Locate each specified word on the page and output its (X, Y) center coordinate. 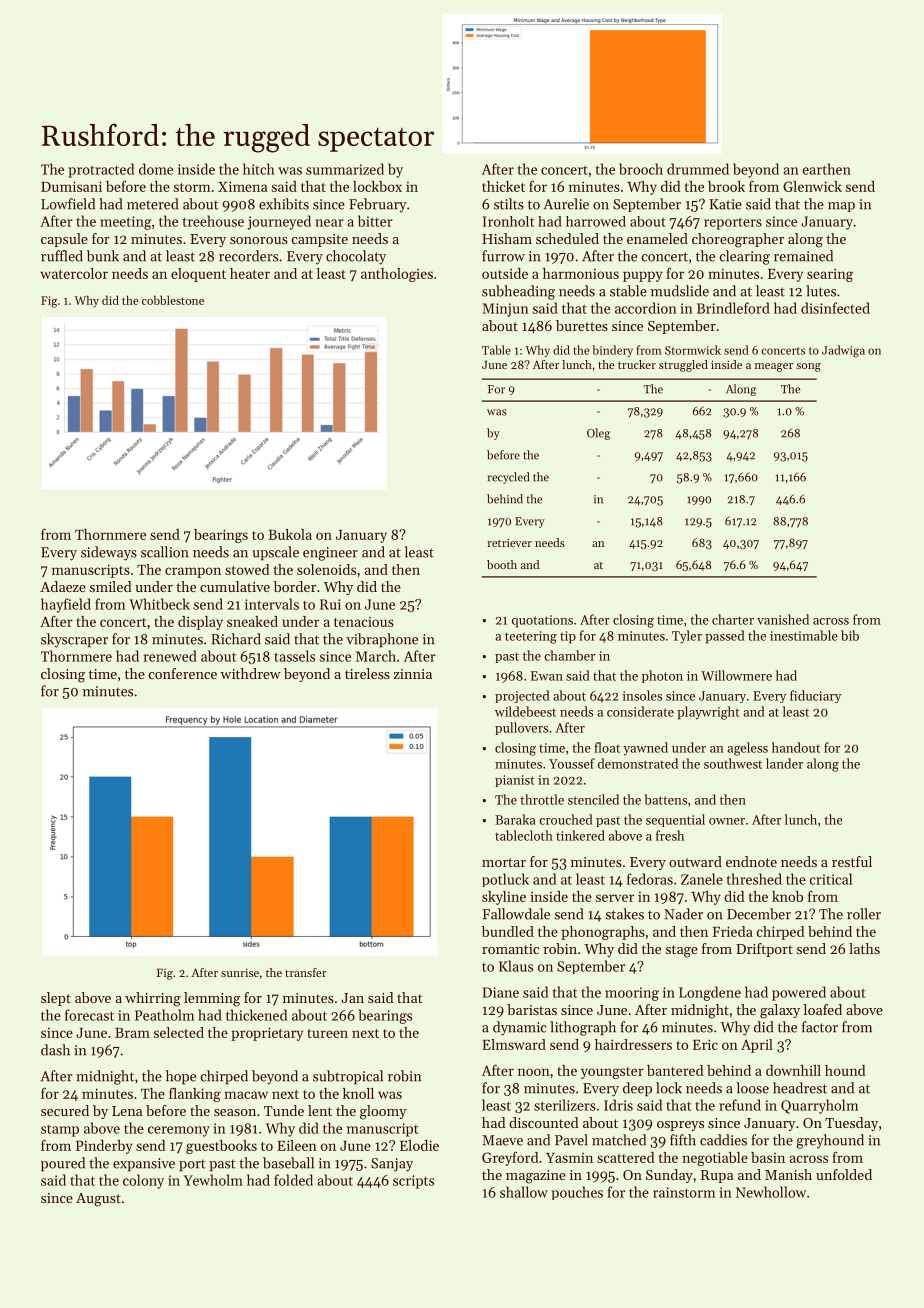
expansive (144, 1164)
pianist (515, 781)
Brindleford (733, 308)
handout (796, 747)
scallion (165, 552)
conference (183, 673)
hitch (259, 169)
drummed (698, 169)
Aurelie (566, 204)
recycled (508, 478)
